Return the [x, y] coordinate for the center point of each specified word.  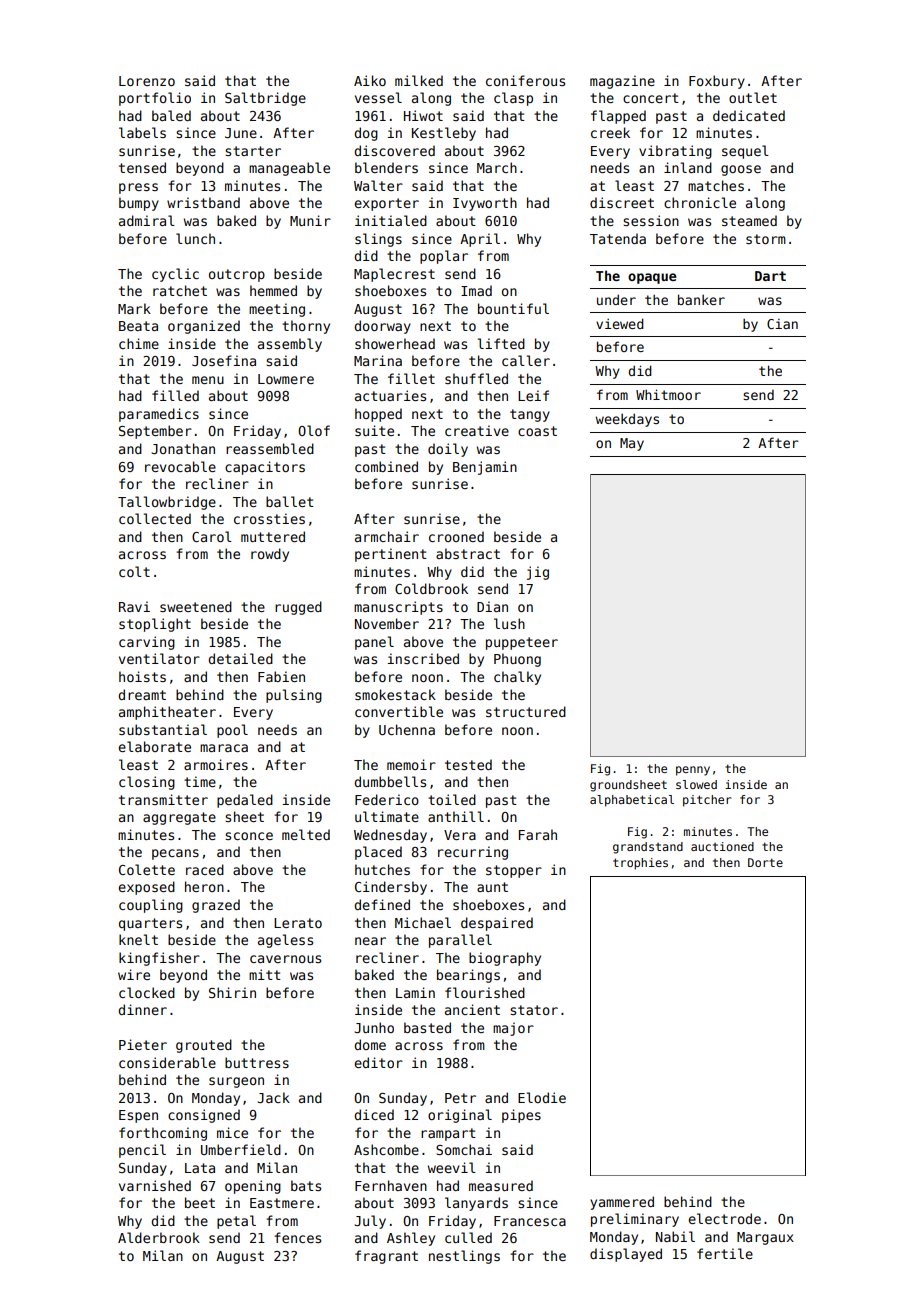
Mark [134, 308]
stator [534, 1010]
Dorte [765, 862]
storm [766, 239]
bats [306, 1185]
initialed [391, 220]
